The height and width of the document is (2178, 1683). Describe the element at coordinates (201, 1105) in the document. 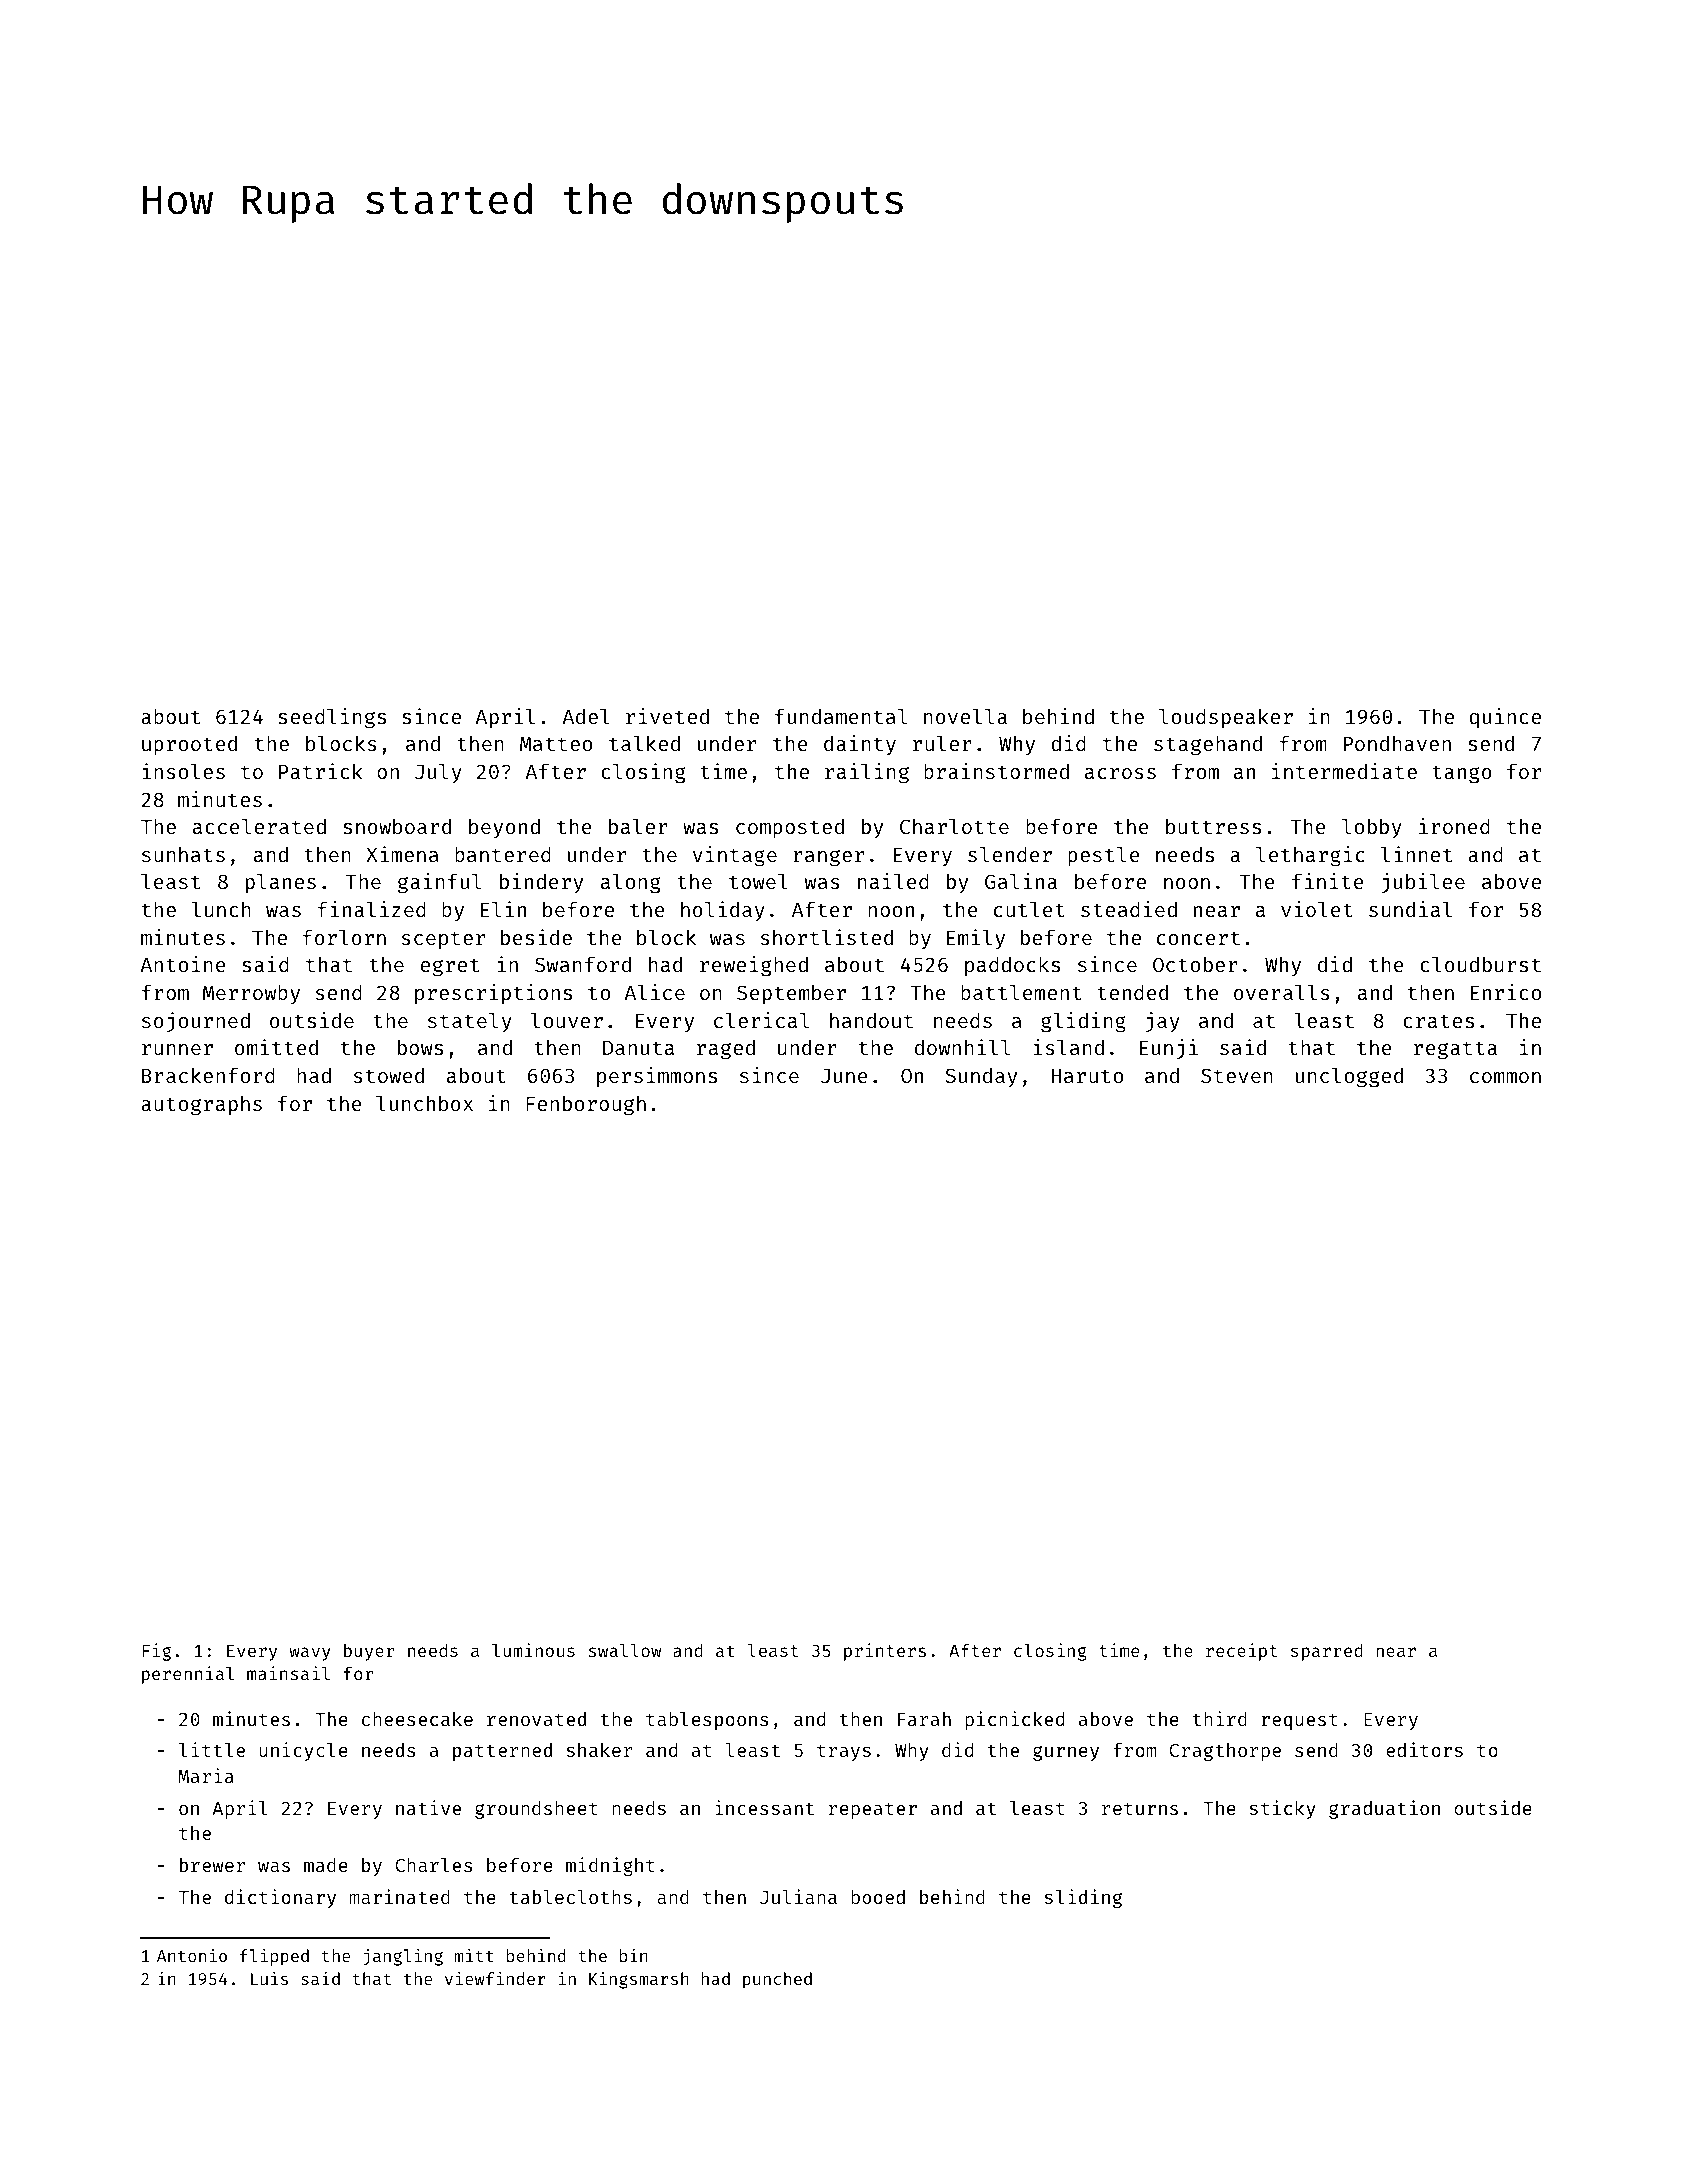

I see `autographs` at that location.
